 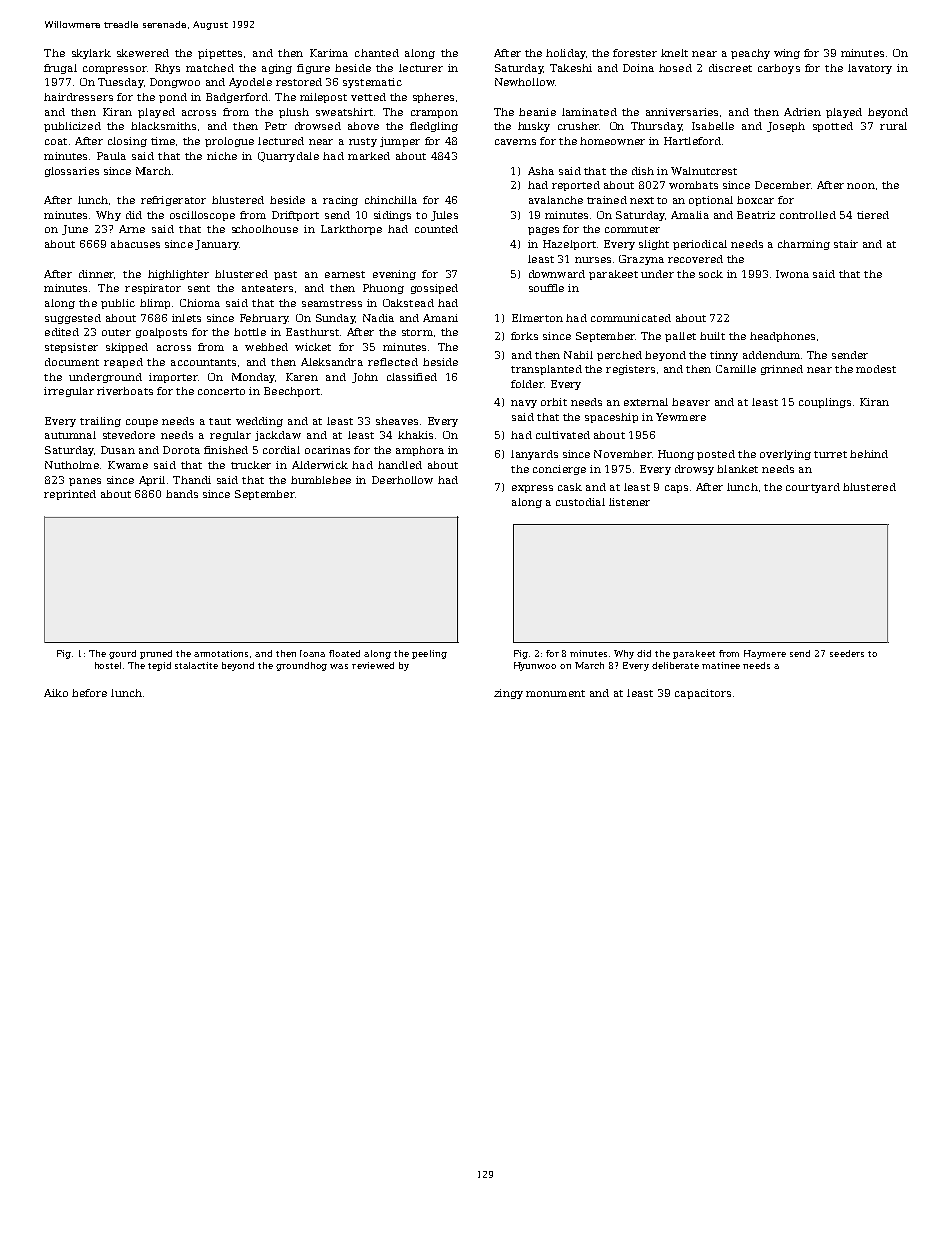 What do you see at coordinates (75, 230) in the screenshot?
I see `June` at bounding box center [75, 230].
